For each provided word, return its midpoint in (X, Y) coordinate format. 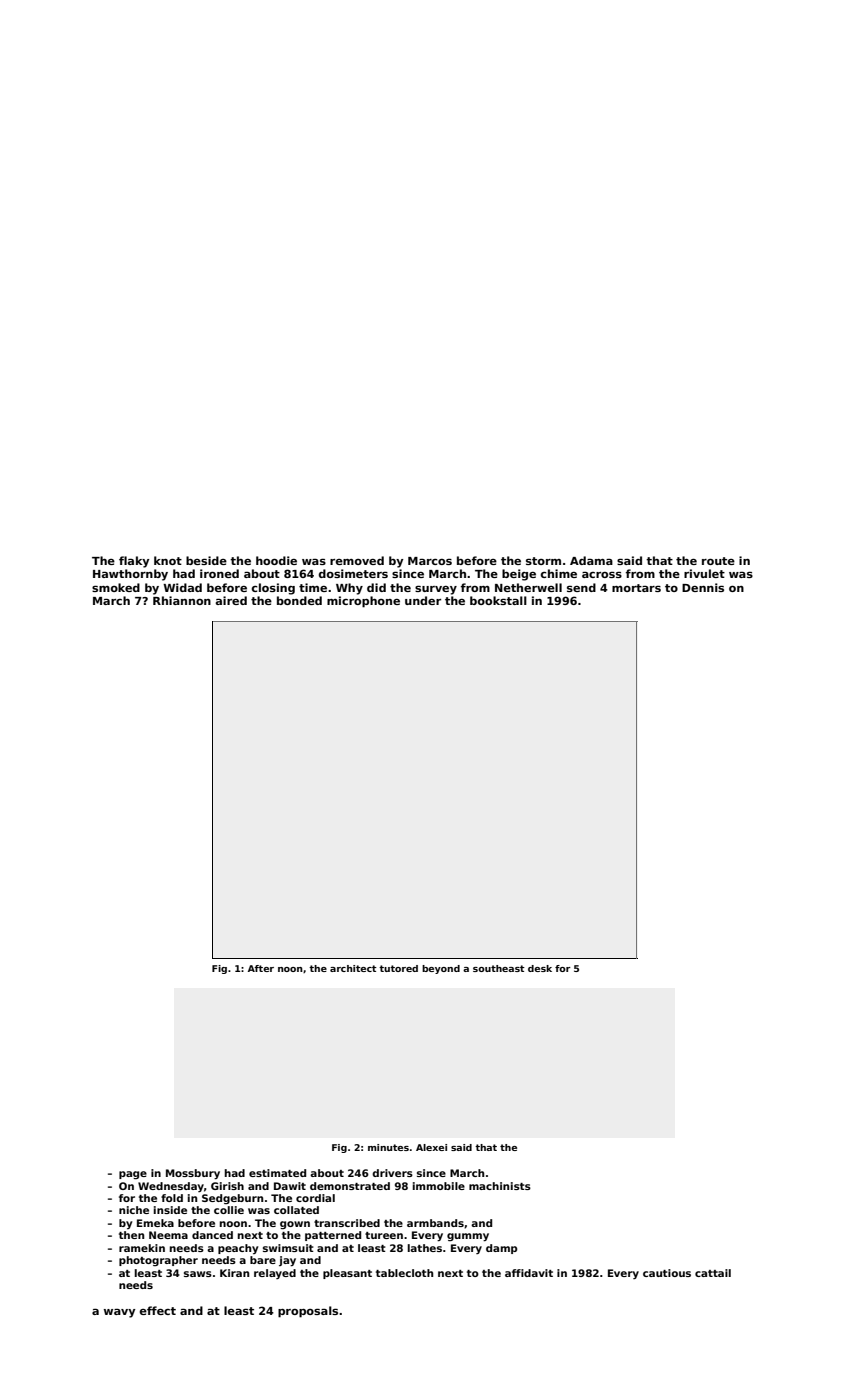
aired (231, 600)
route (718, 561)
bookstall (498, 600)
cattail (713, 1273)
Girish (227, 1186)
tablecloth (404, 1273)
